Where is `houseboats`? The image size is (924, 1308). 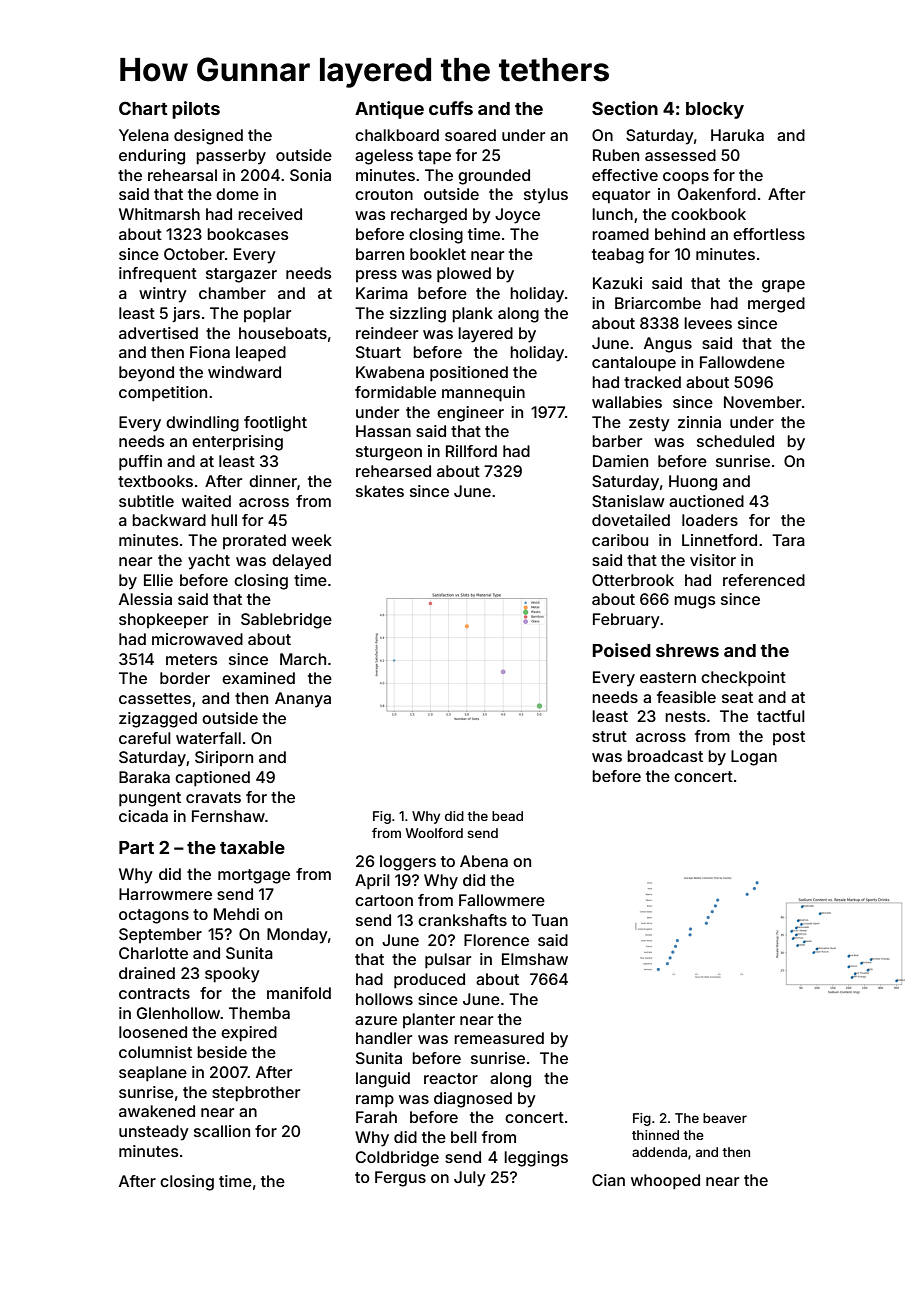 houseboats is located at coordinates (283, 333).
